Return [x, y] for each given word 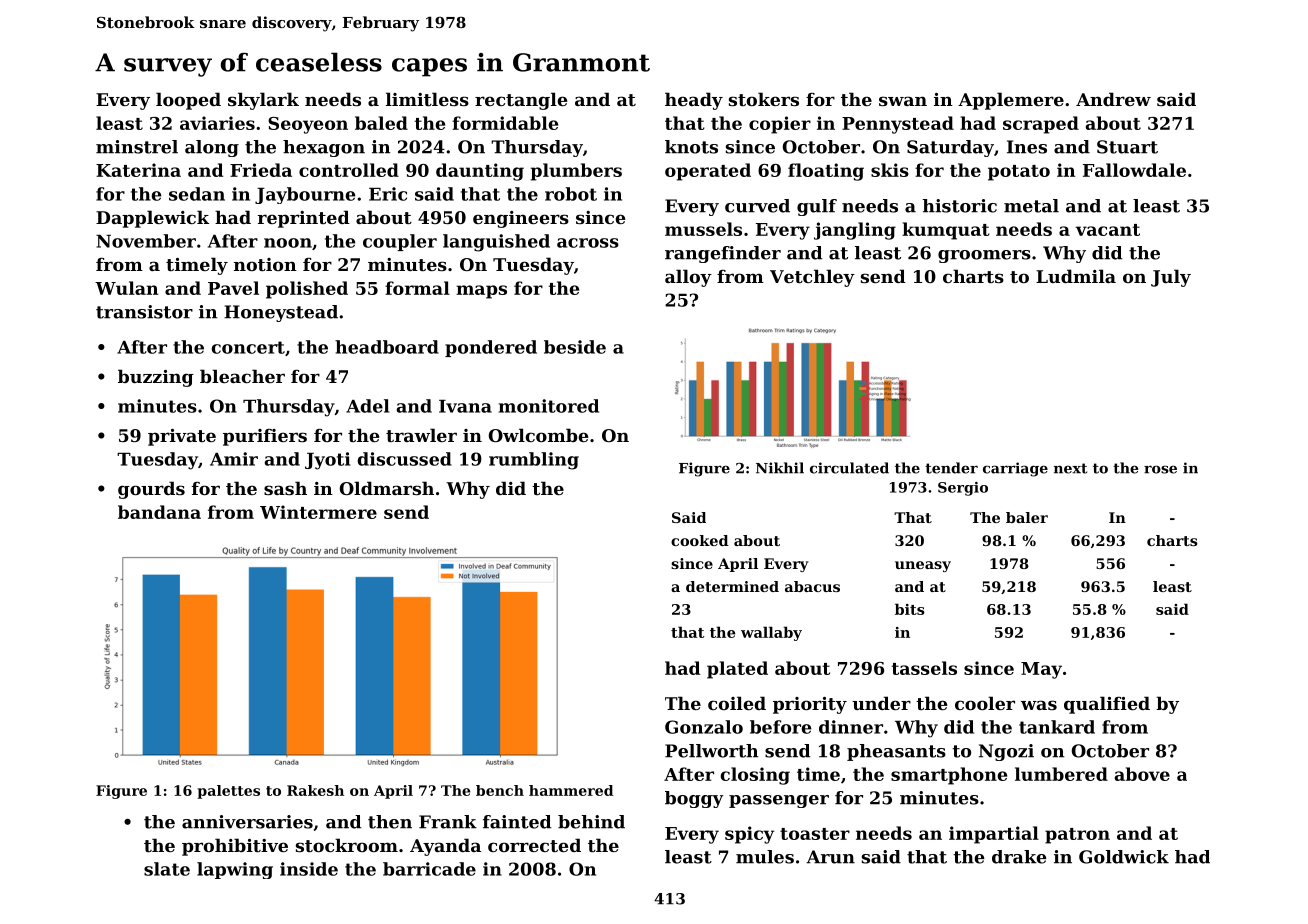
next [1070, 468]
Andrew [1113, 99]
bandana [159, 512]
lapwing [235, 870]
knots [691, 147]
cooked [700, 540]
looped [188, 101]
